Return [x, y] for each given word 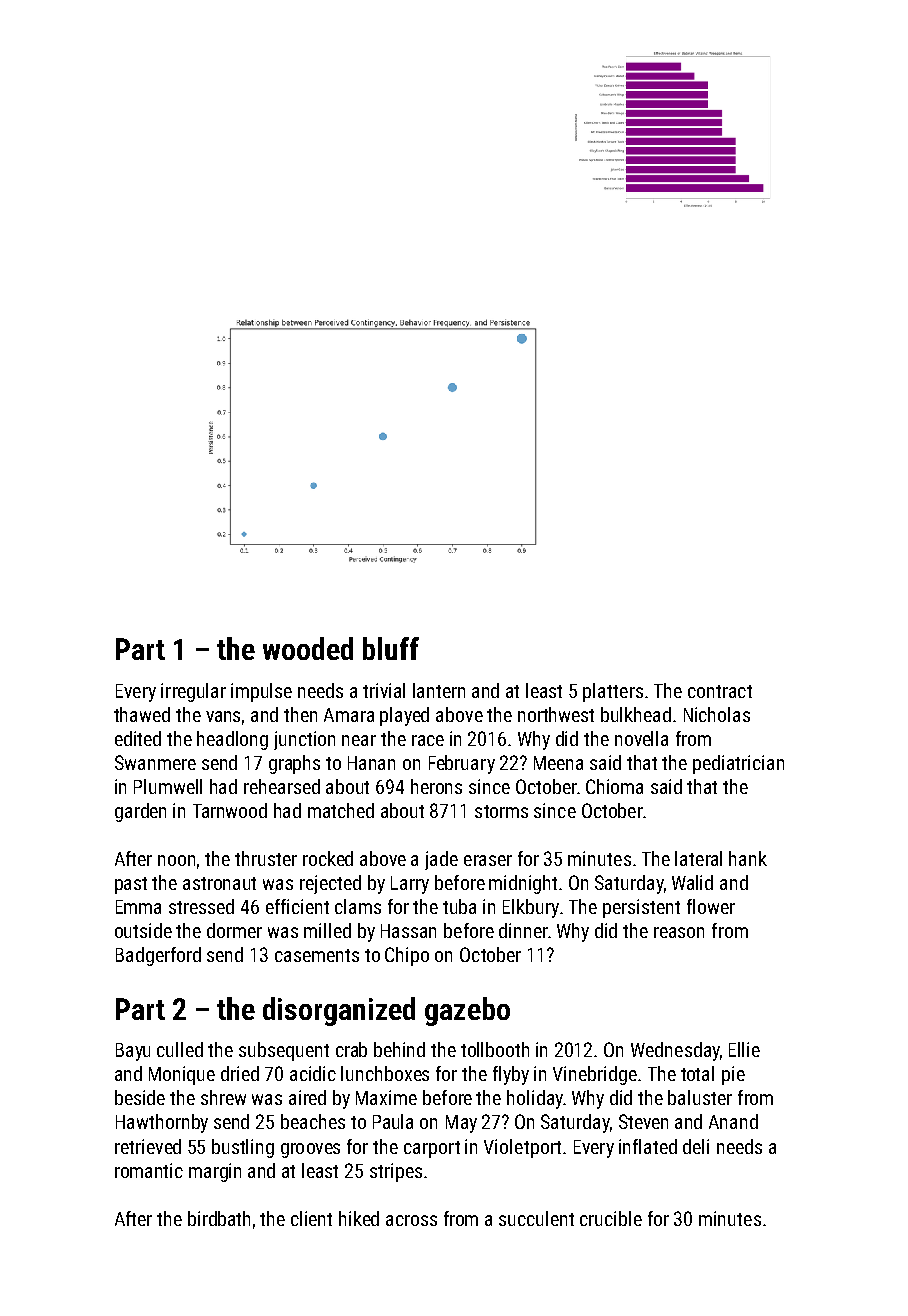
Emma [138, 907]
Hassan [408, 931]
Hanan [371, 763]
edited [138, 738]
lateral [698, 858]
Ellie [744, 1049]
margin [215, 1172]
